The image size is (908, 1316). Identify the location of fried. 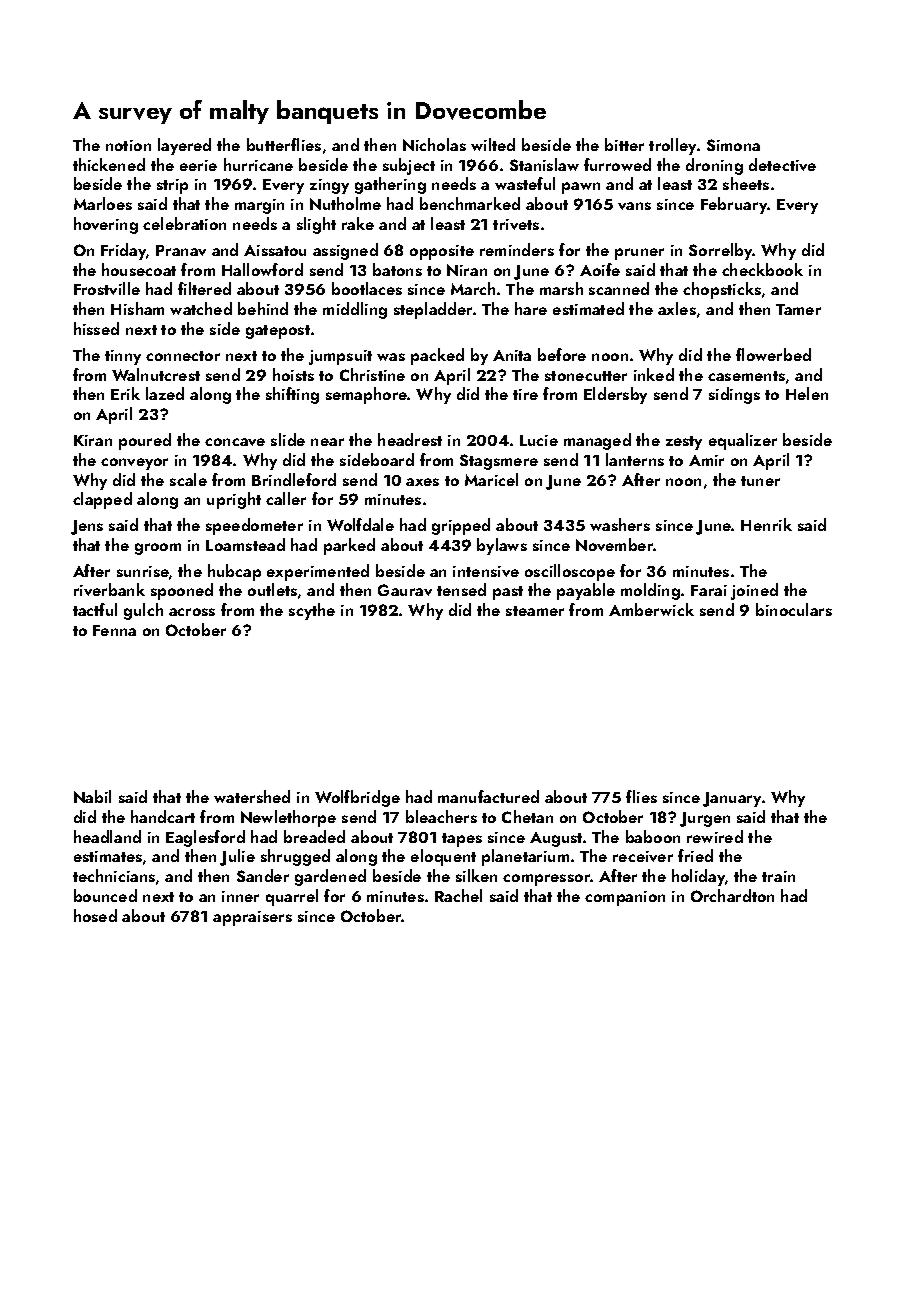
(695, 855).
